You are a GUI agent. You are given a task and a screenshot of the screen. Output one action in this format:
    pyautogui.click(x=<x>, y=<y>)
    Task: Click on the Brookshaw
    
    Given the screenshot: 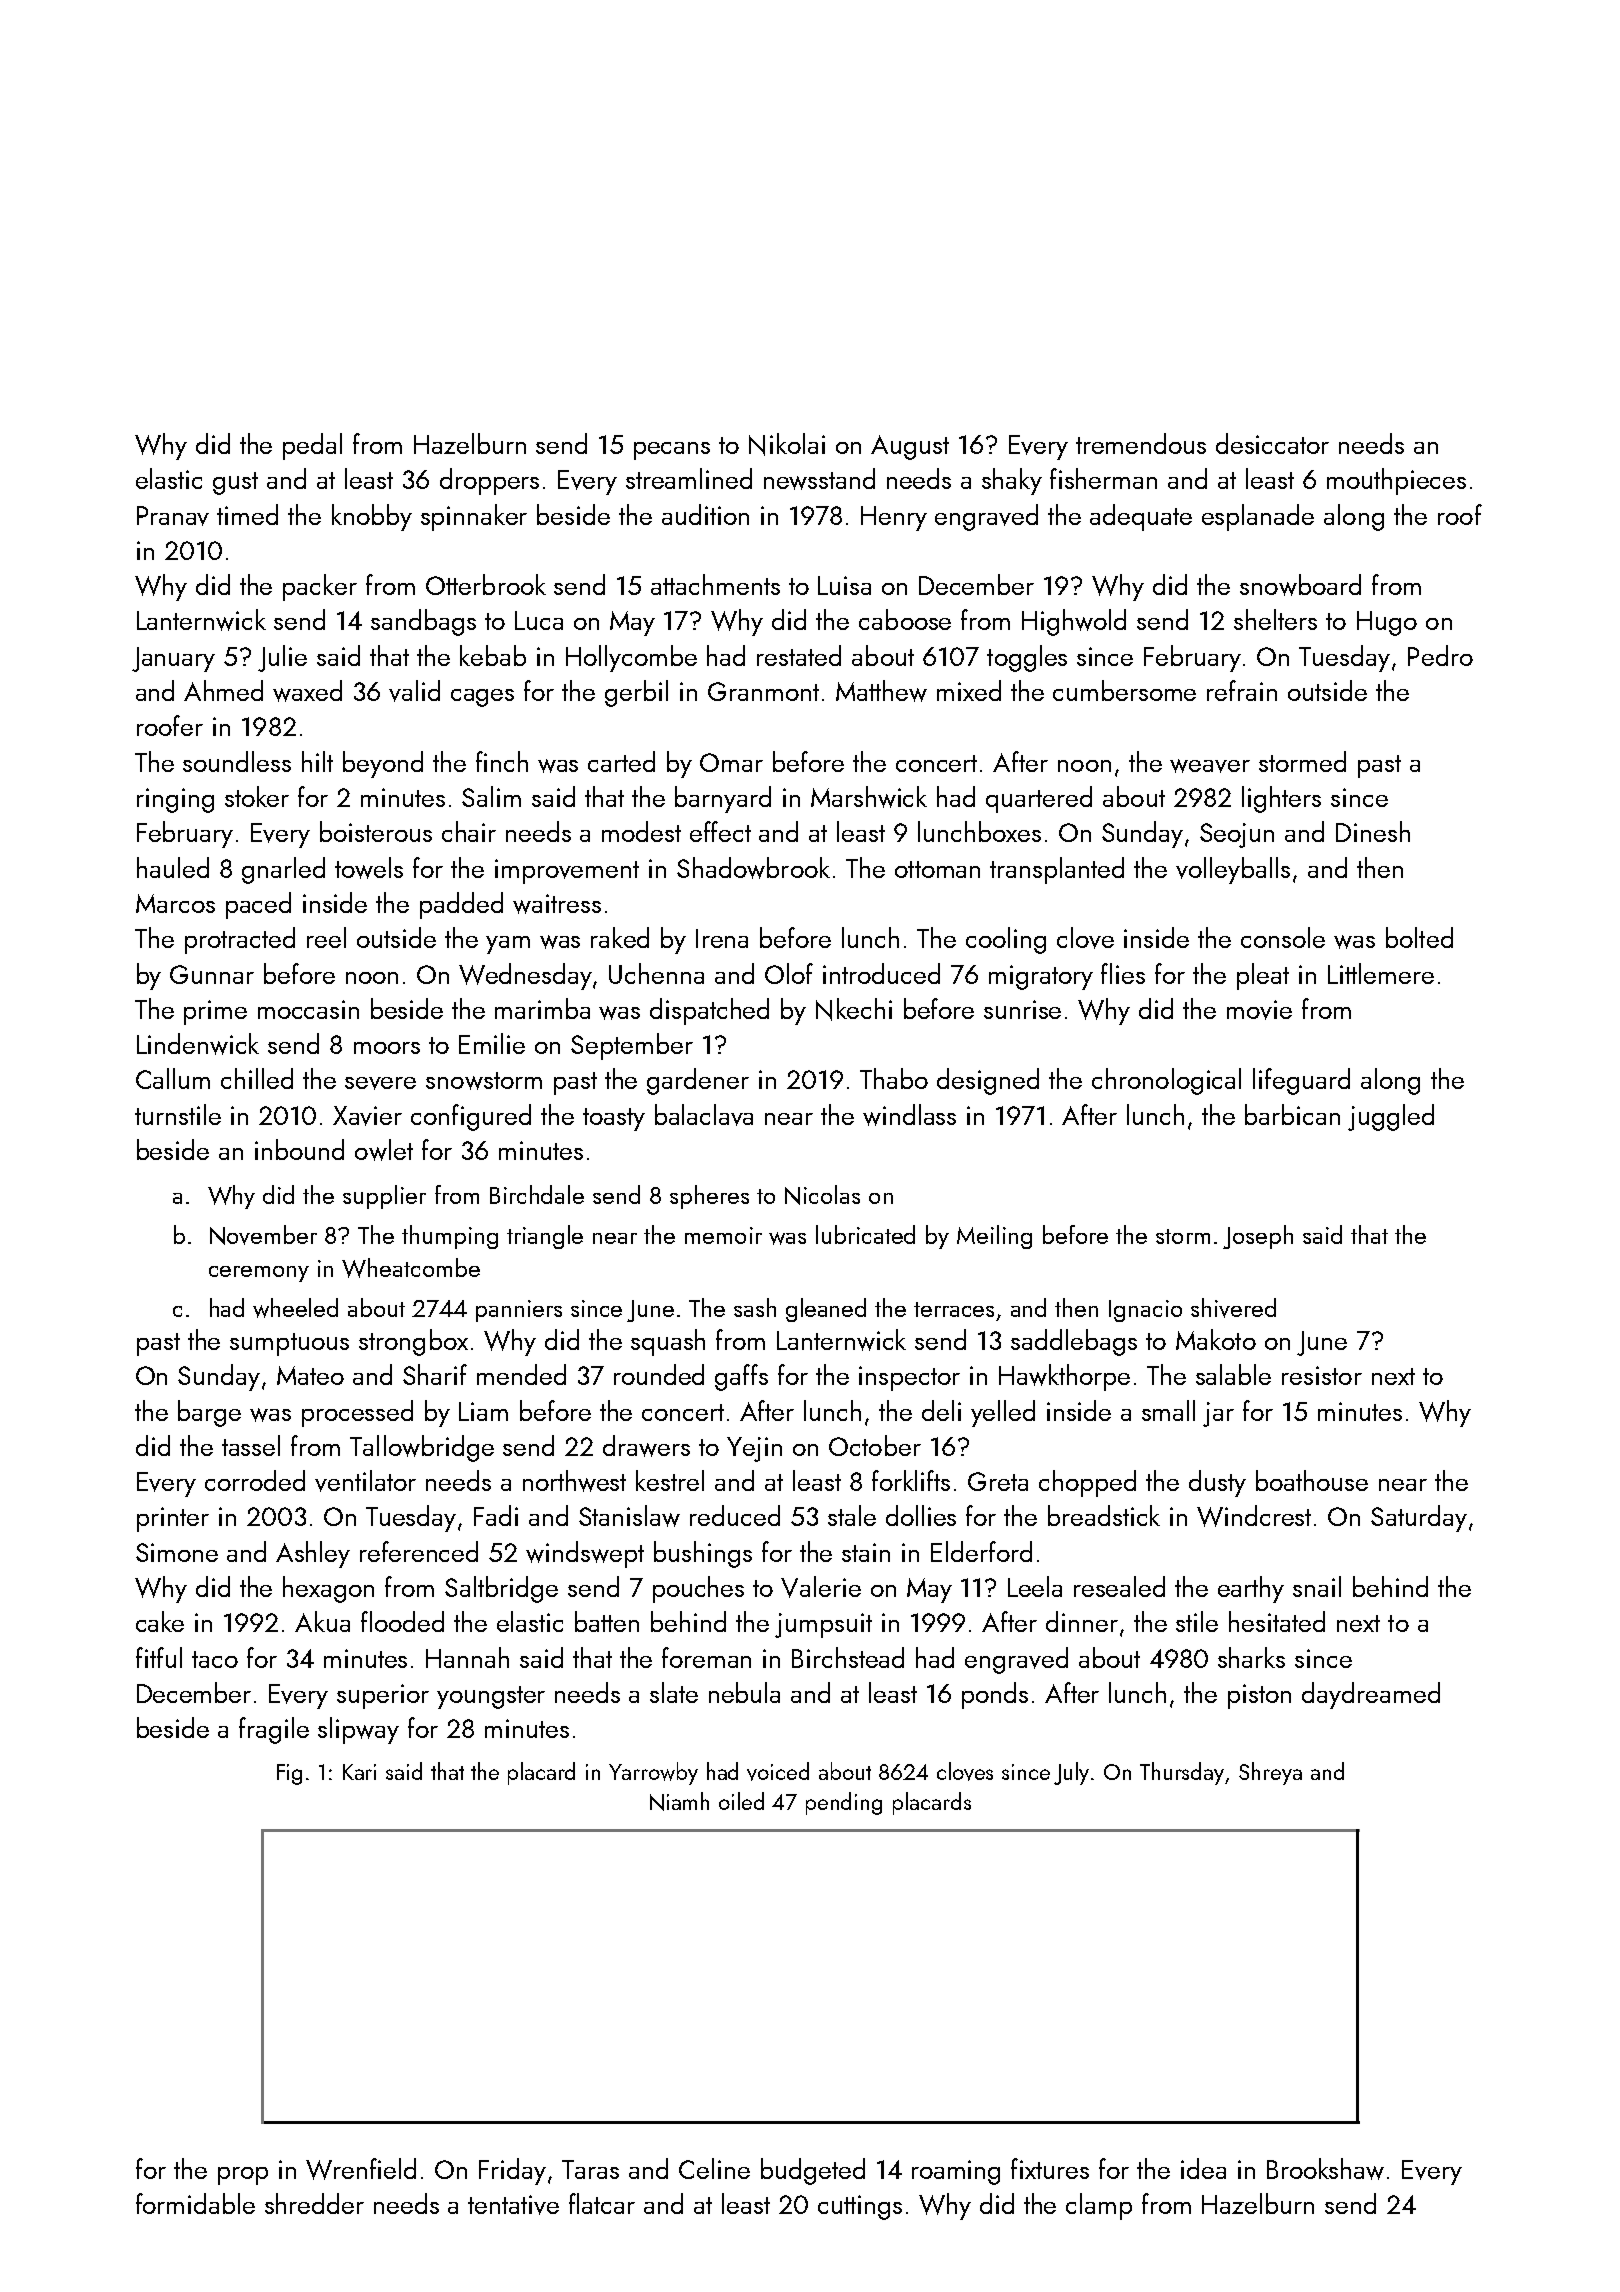 What is the action you would take?
    pyautogui.click(x=1325, y=2169)
